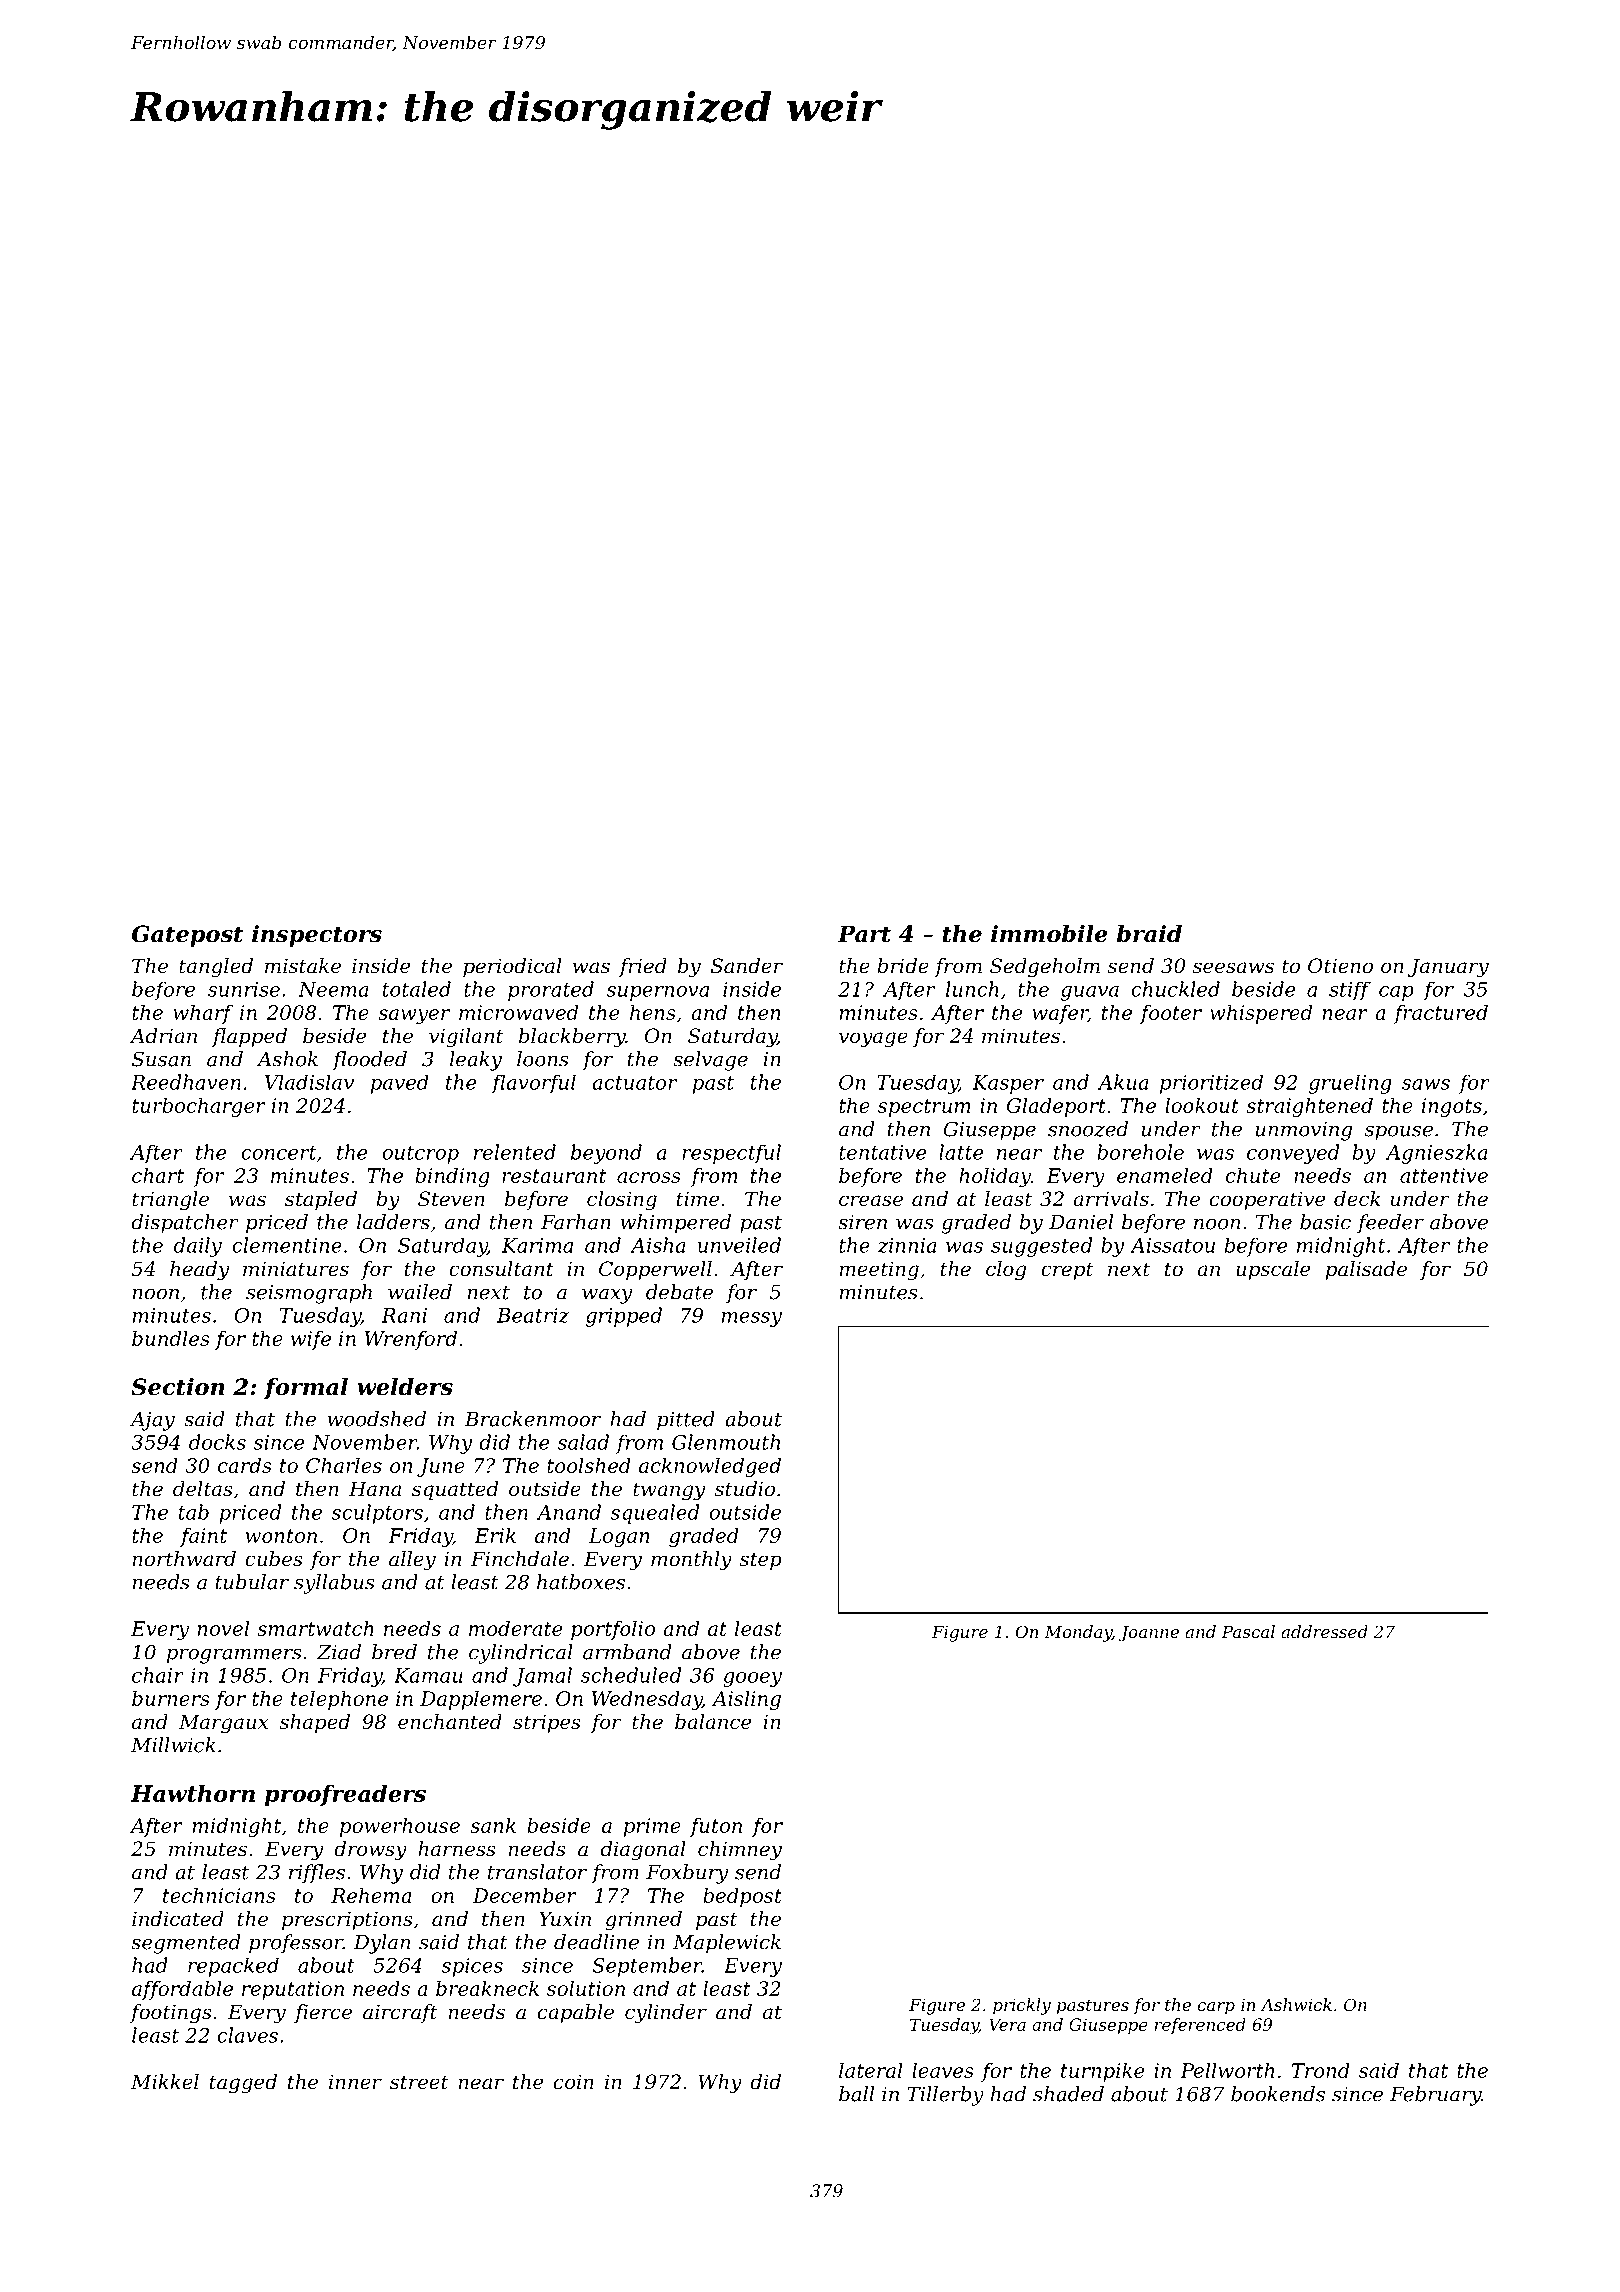 Image resolution: width=1620 pixels, height=2292 pixels. What do you see at coordinates (1366, 1270) in the screenshot?
I see `palisade` at bounding box center [1366, 1270].
